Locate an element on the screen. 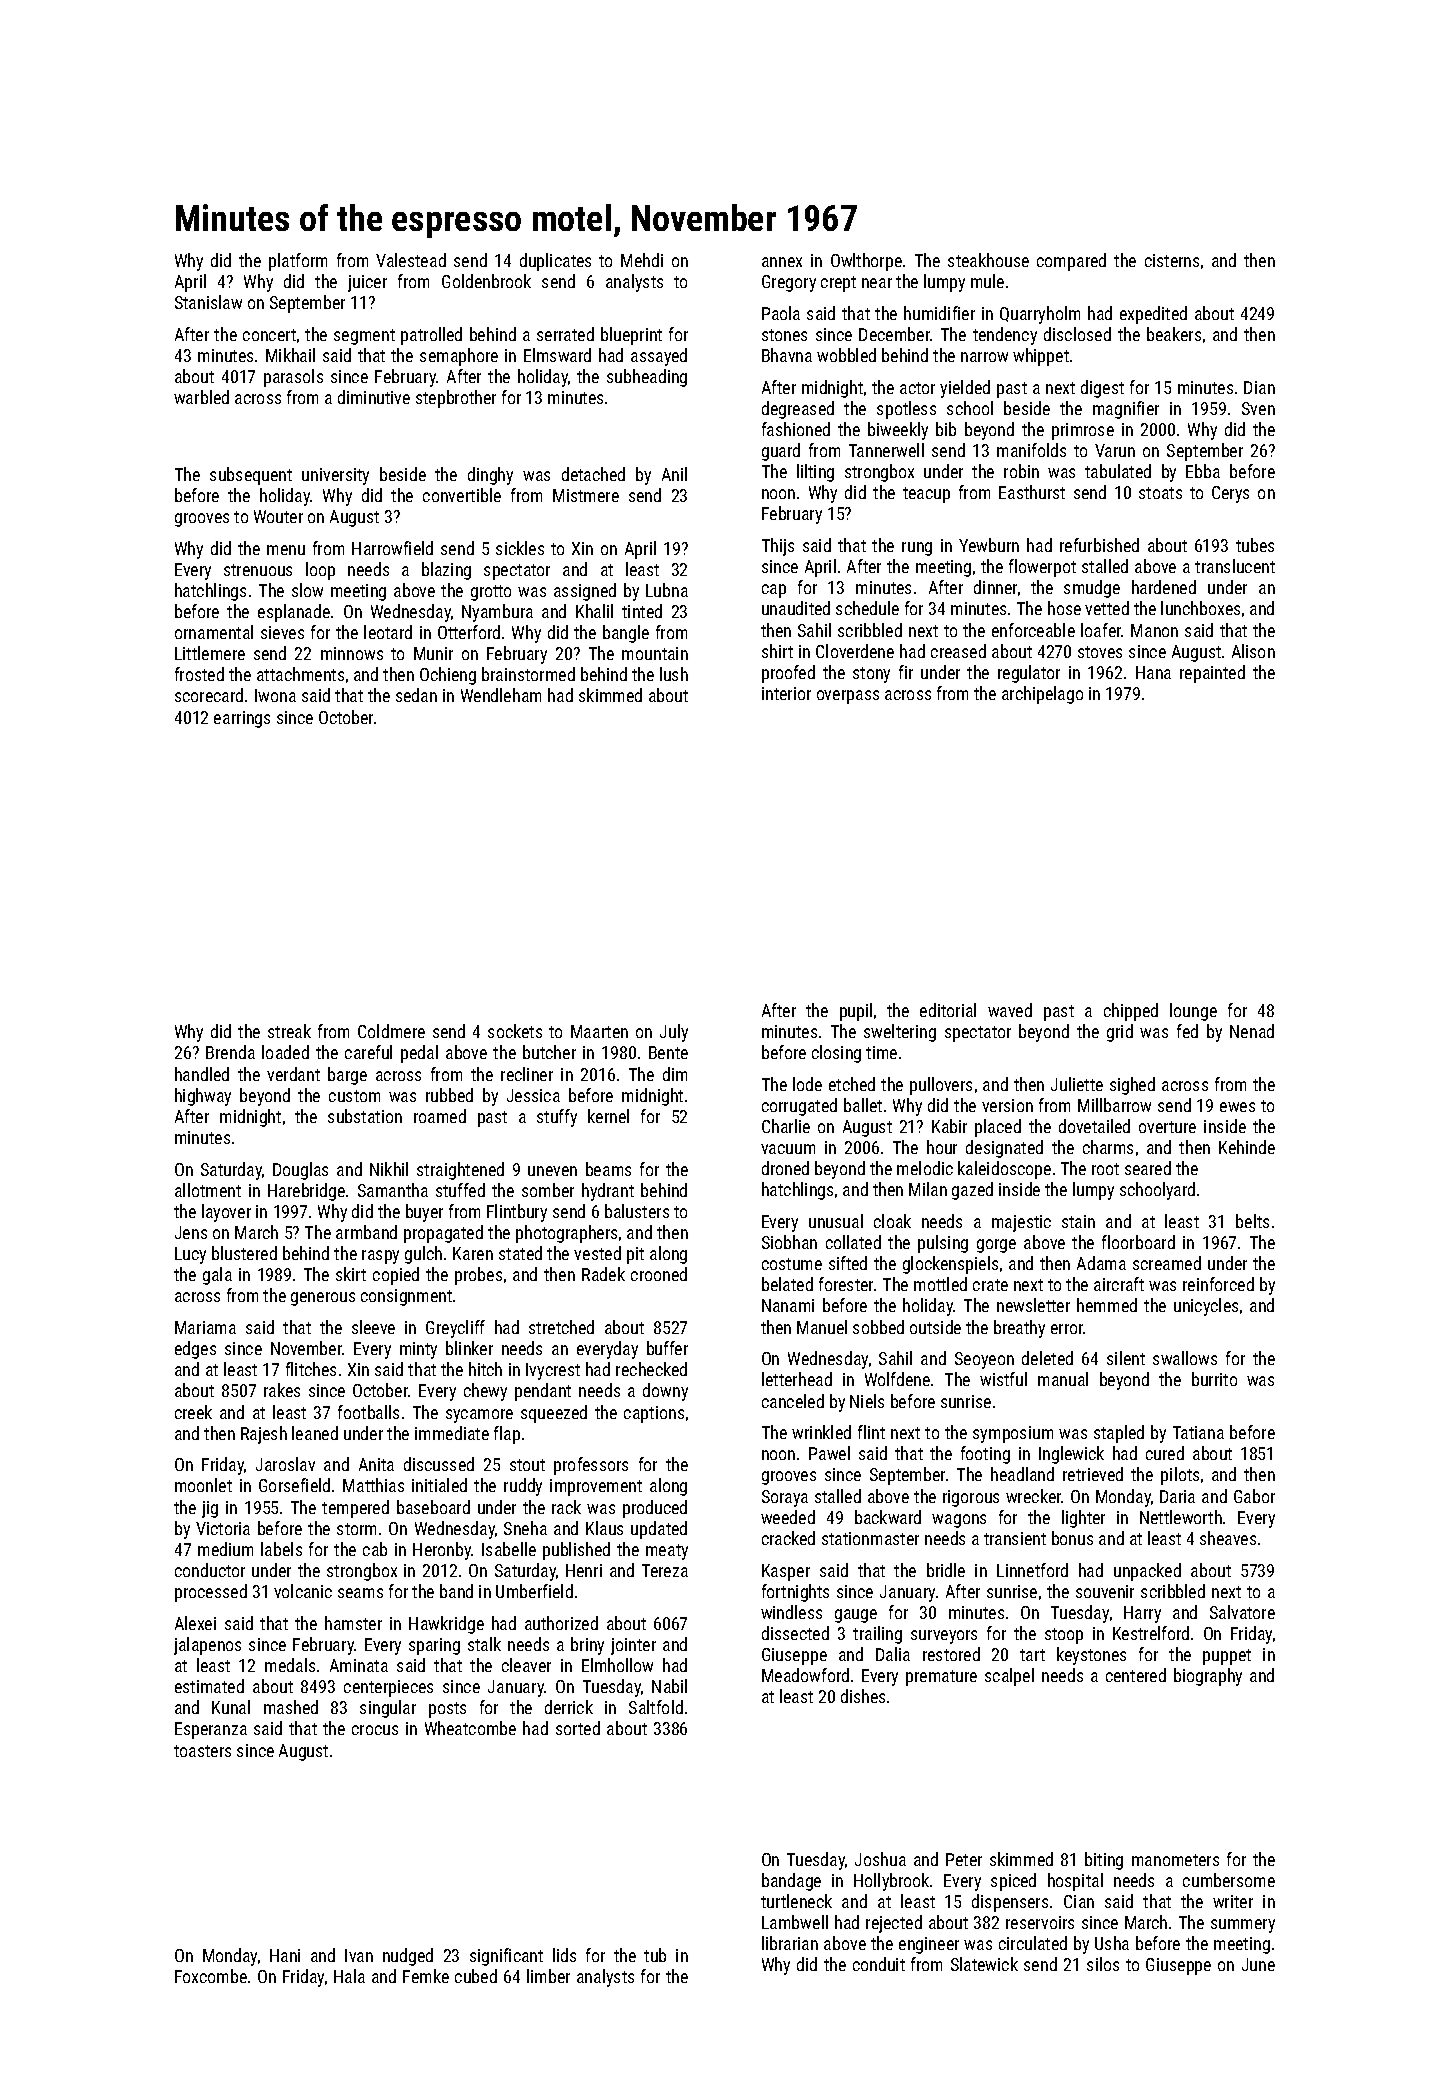 Image resolution: width=1450 pixels, height=2100 pixels. mashed is located at coordinates (291, 1707).
